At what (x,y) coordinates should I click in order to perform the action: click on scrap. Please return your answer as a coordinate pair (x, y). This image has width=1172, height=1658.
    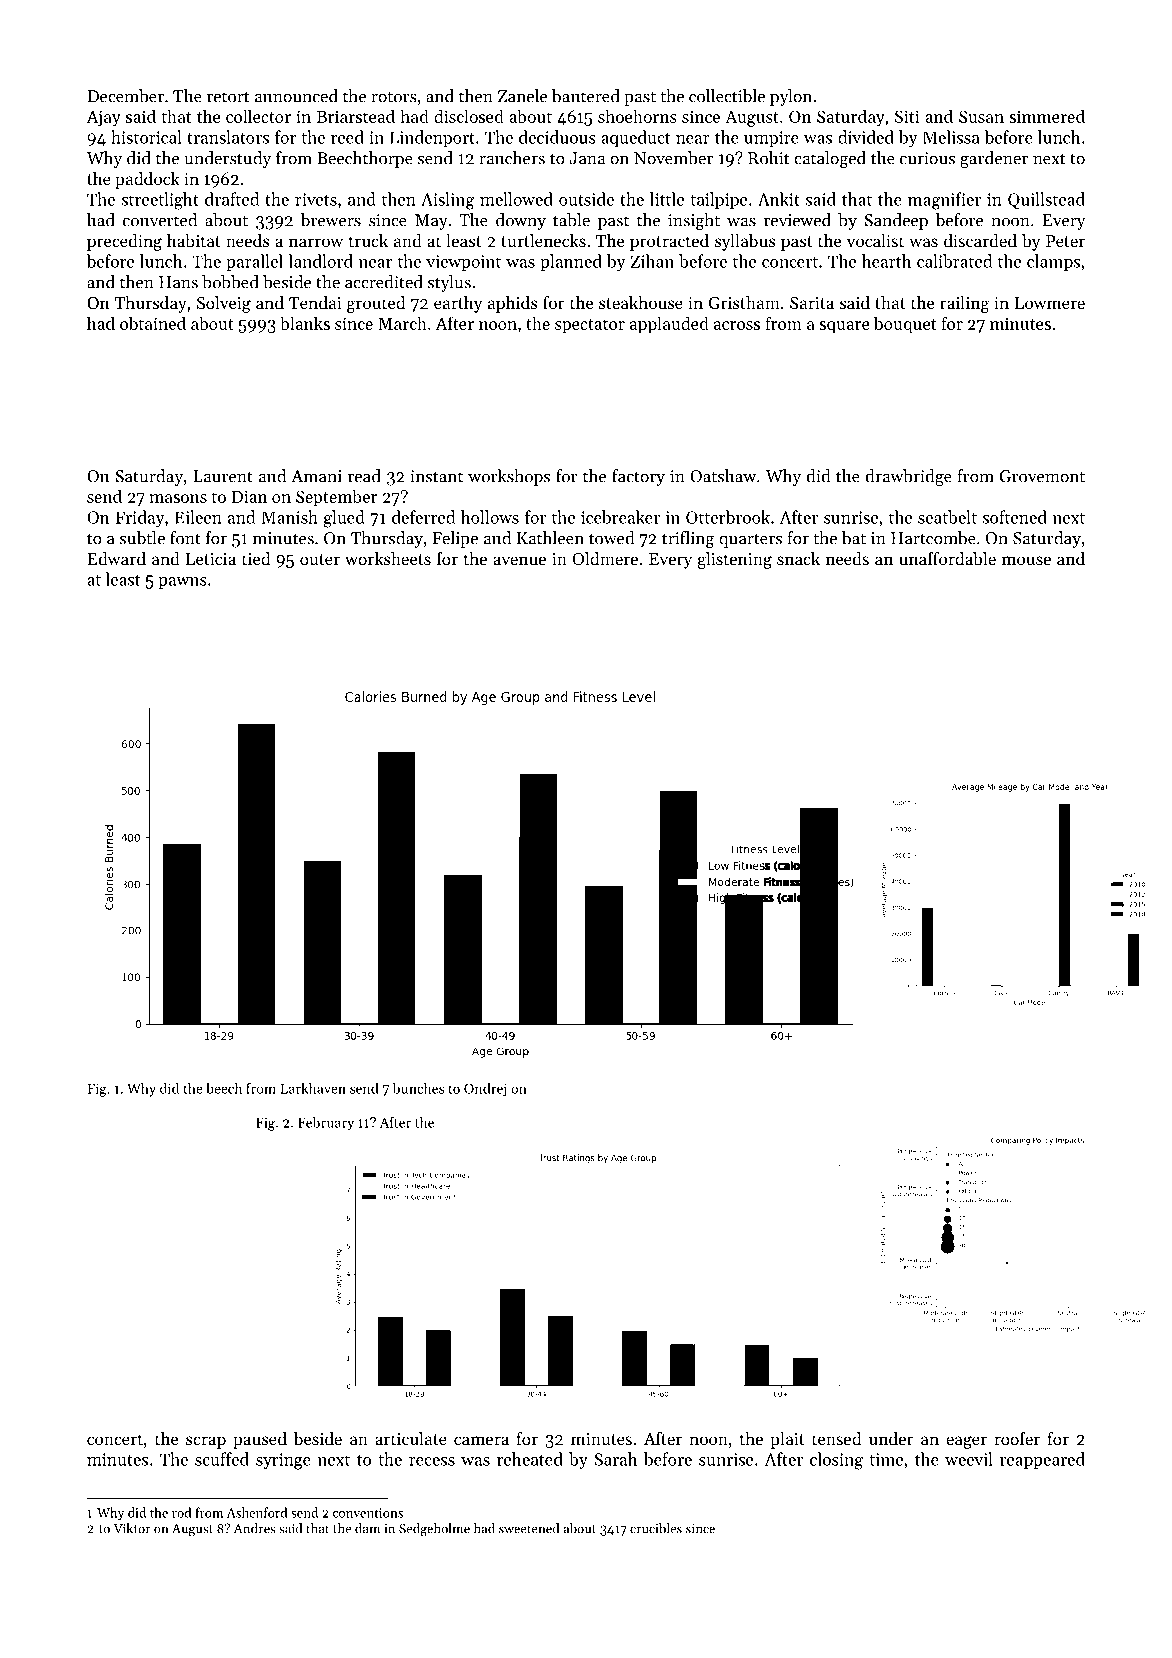
    Looking at the image, I should click on (206, 1442).
